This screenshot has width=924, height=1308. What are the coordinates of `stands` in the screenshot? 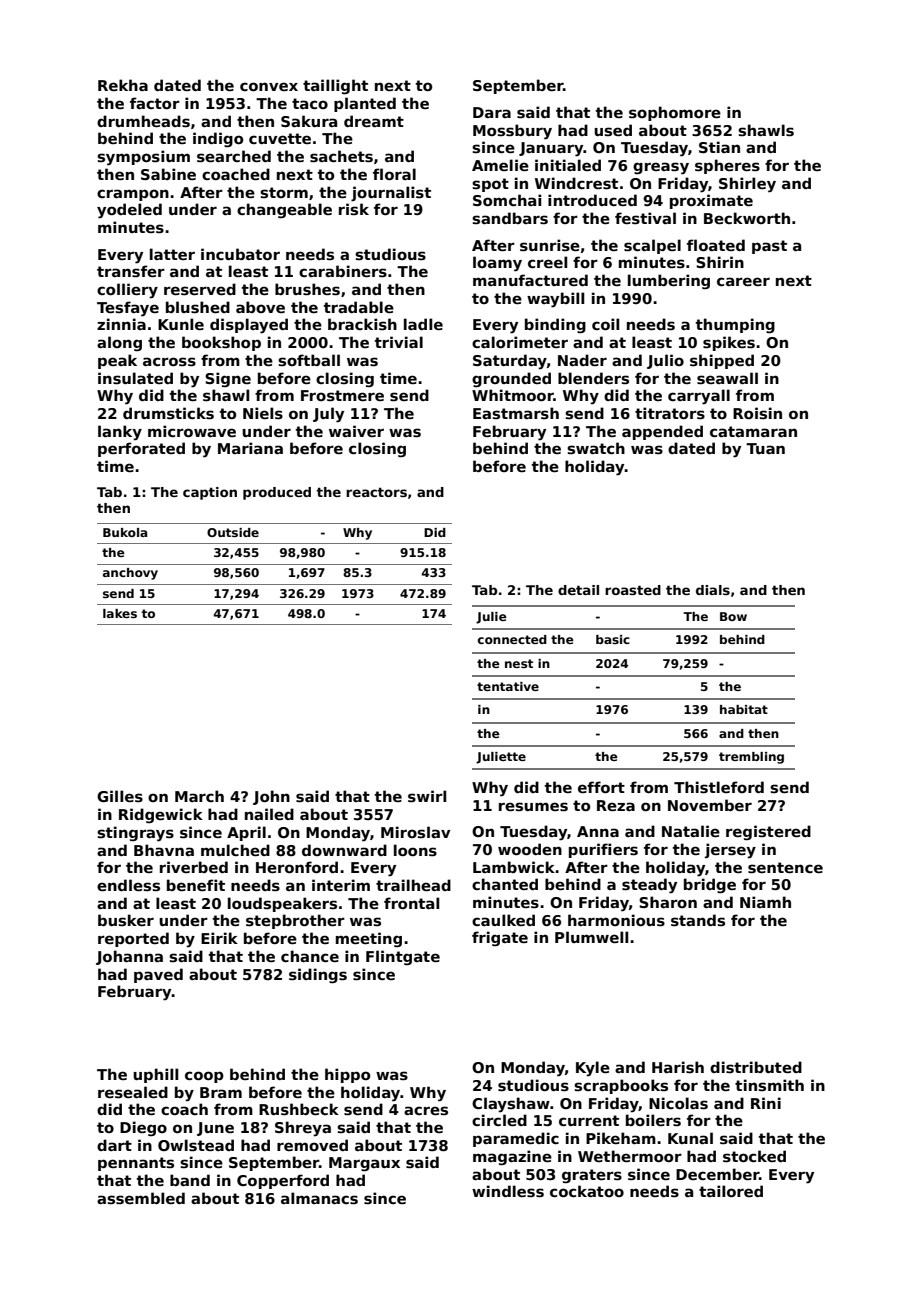 It's located at (698, 920).
